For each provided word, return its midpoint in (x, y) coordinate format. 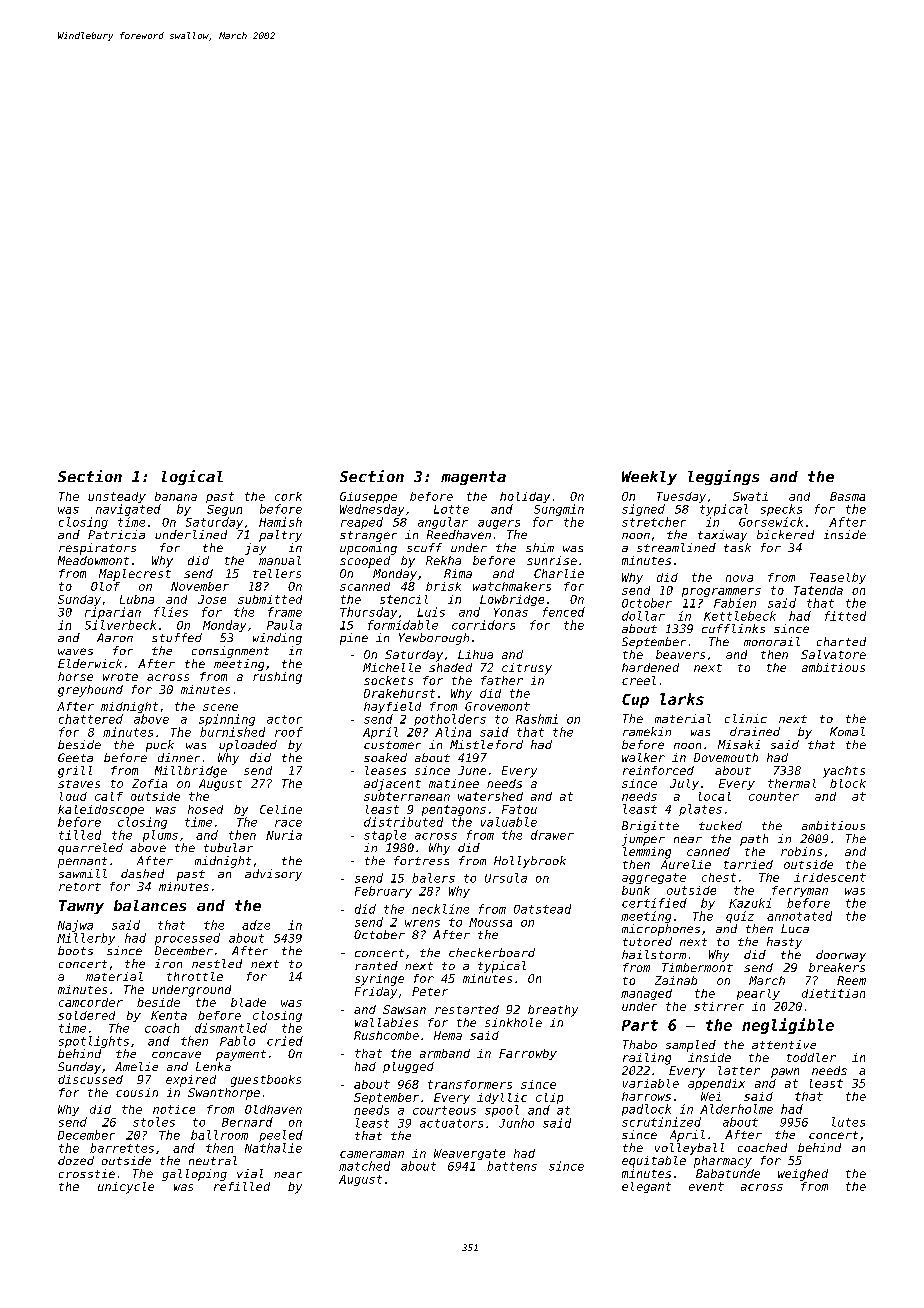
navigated (128, 510)
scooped (365, 562)
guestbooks (266, 1081)
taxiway (722, 536)
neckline (440, 909)
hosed (205, 809)
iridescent (830, 877)
